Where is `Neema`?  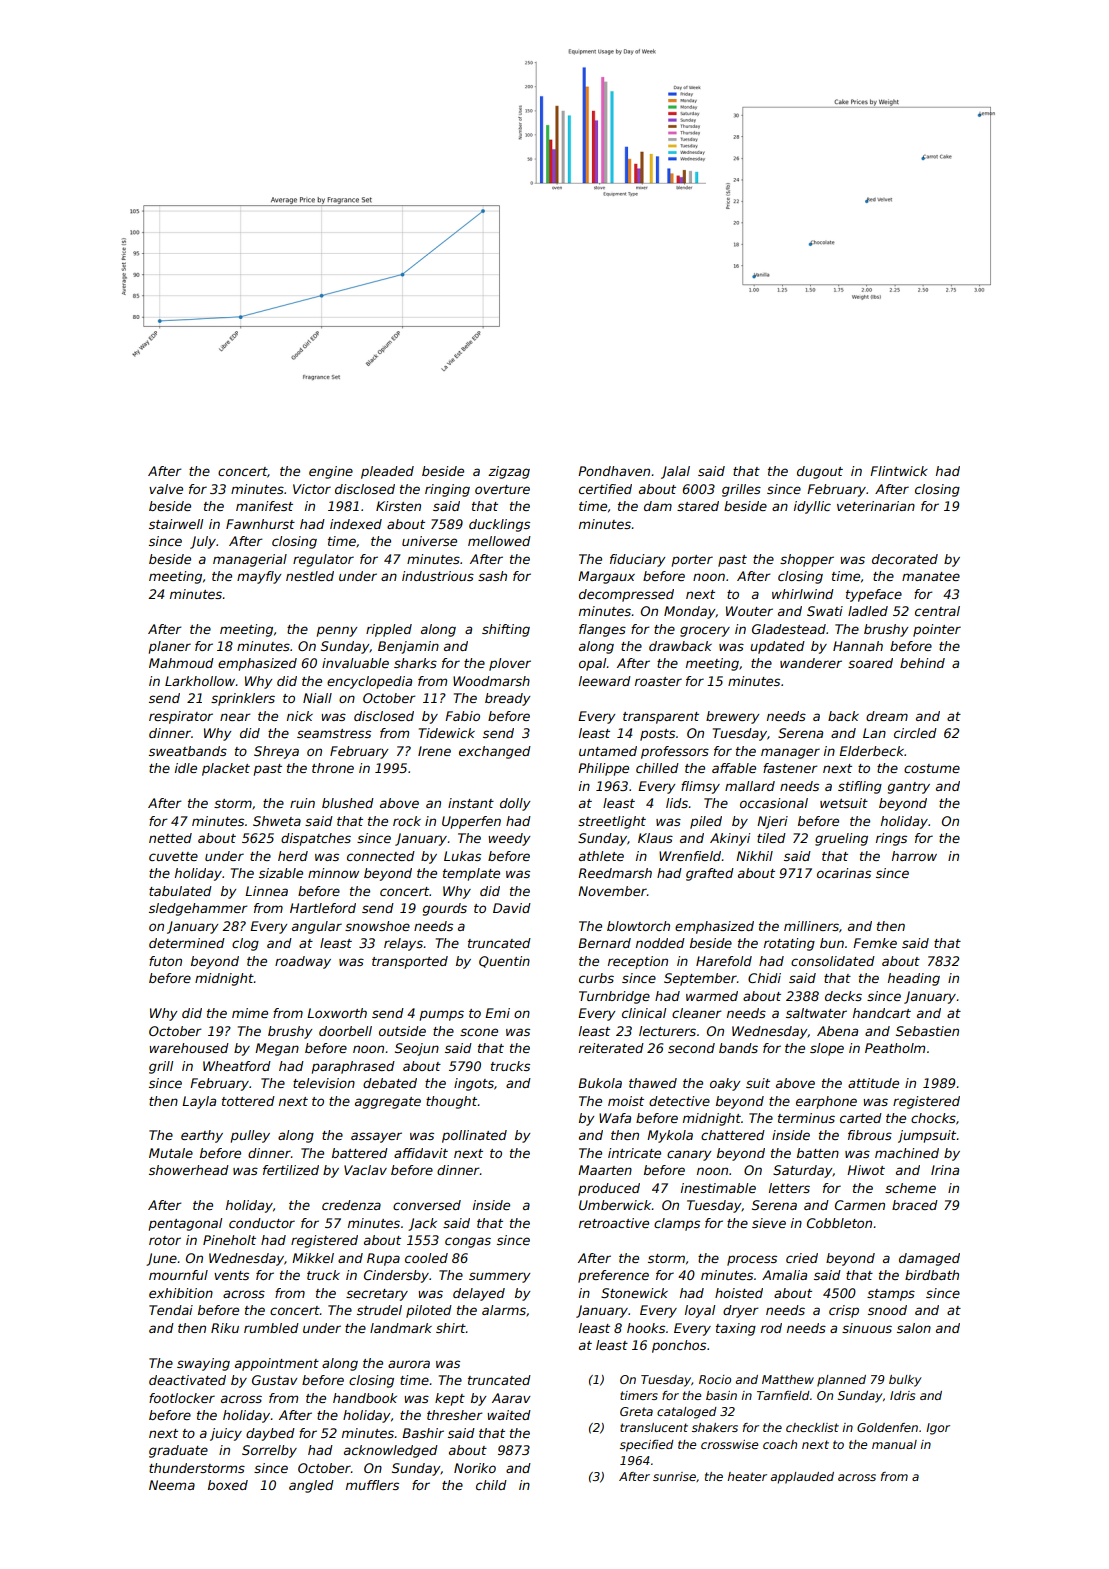
Neema is located at coordinates (172, 1485).
